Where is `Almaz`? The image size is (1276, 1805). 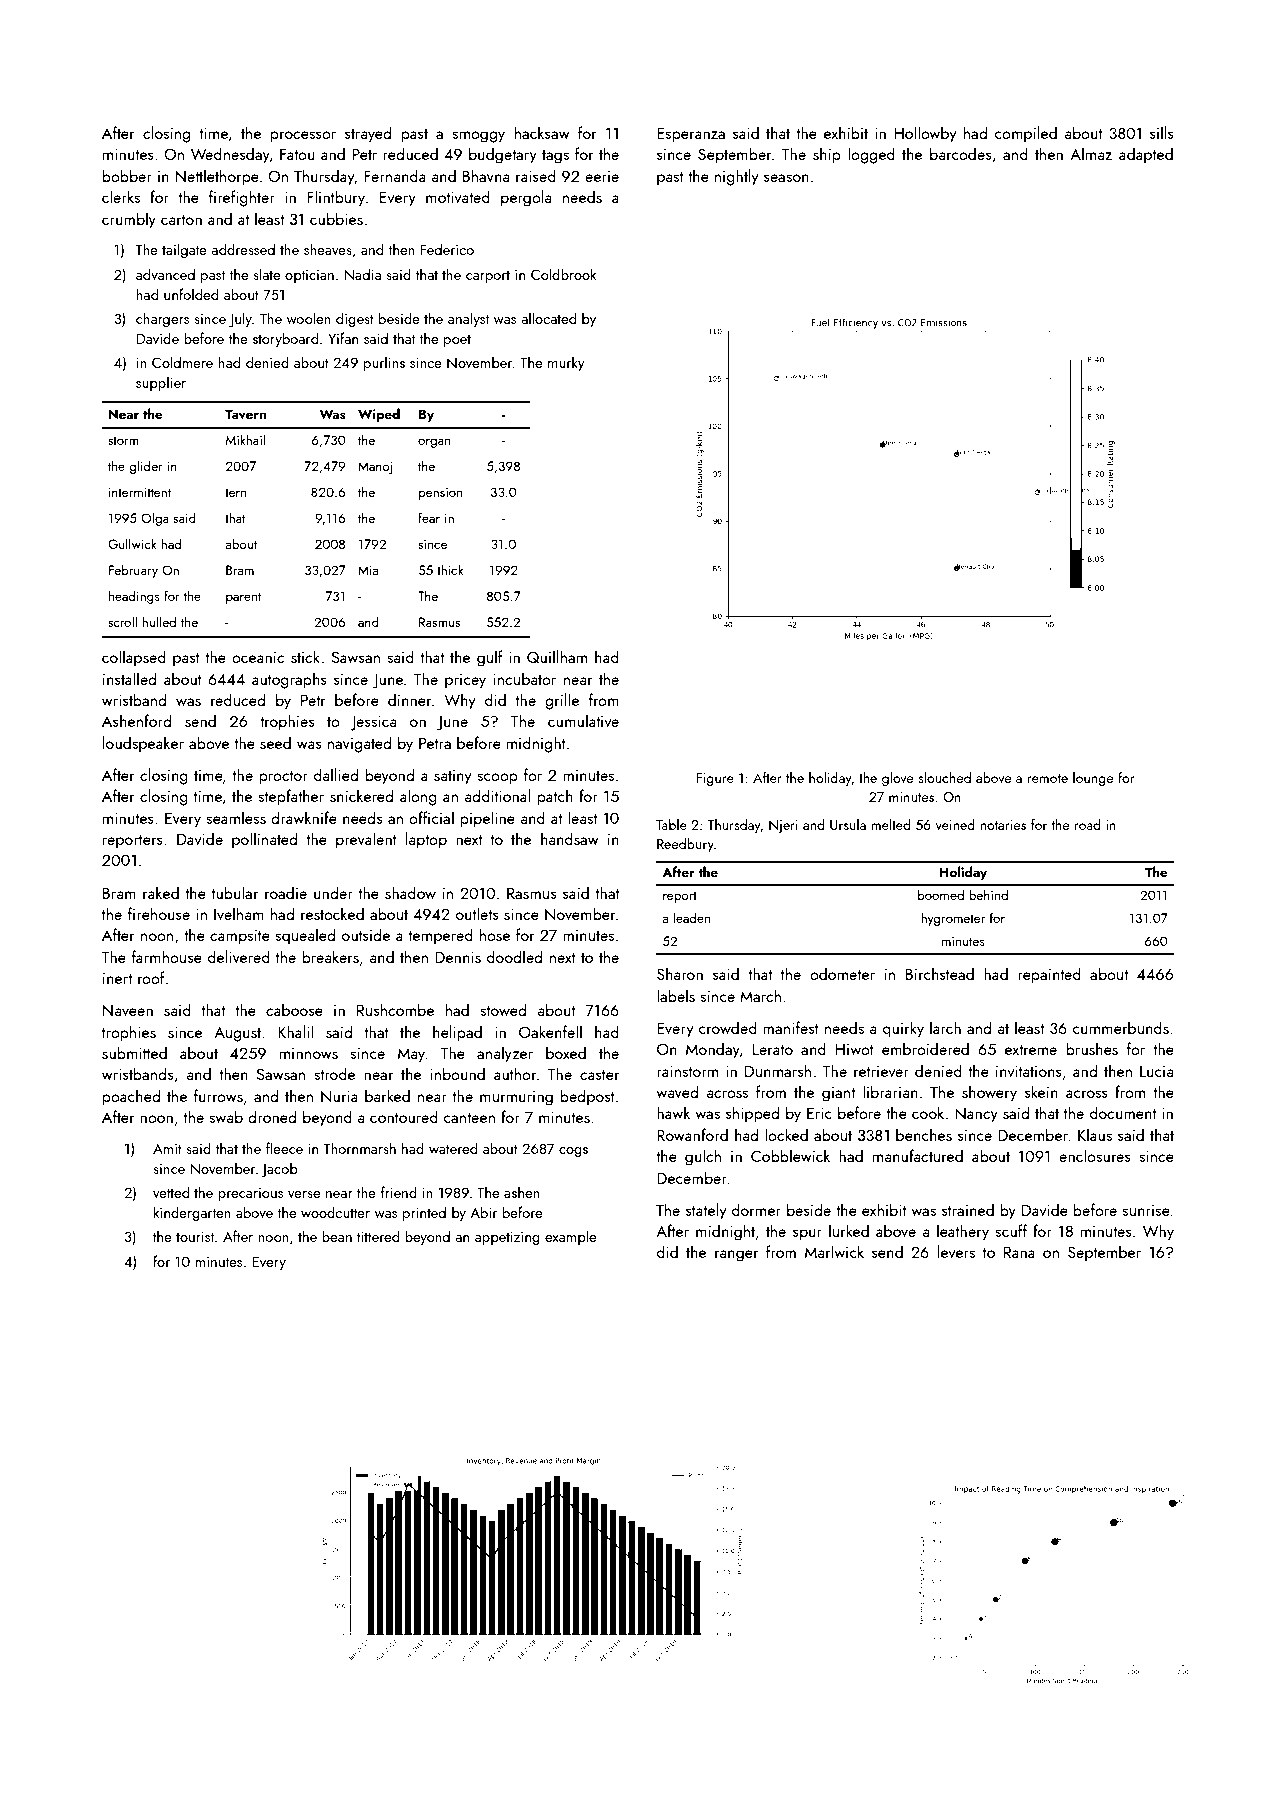 Almaz is located at coordinates (1091, 153).
